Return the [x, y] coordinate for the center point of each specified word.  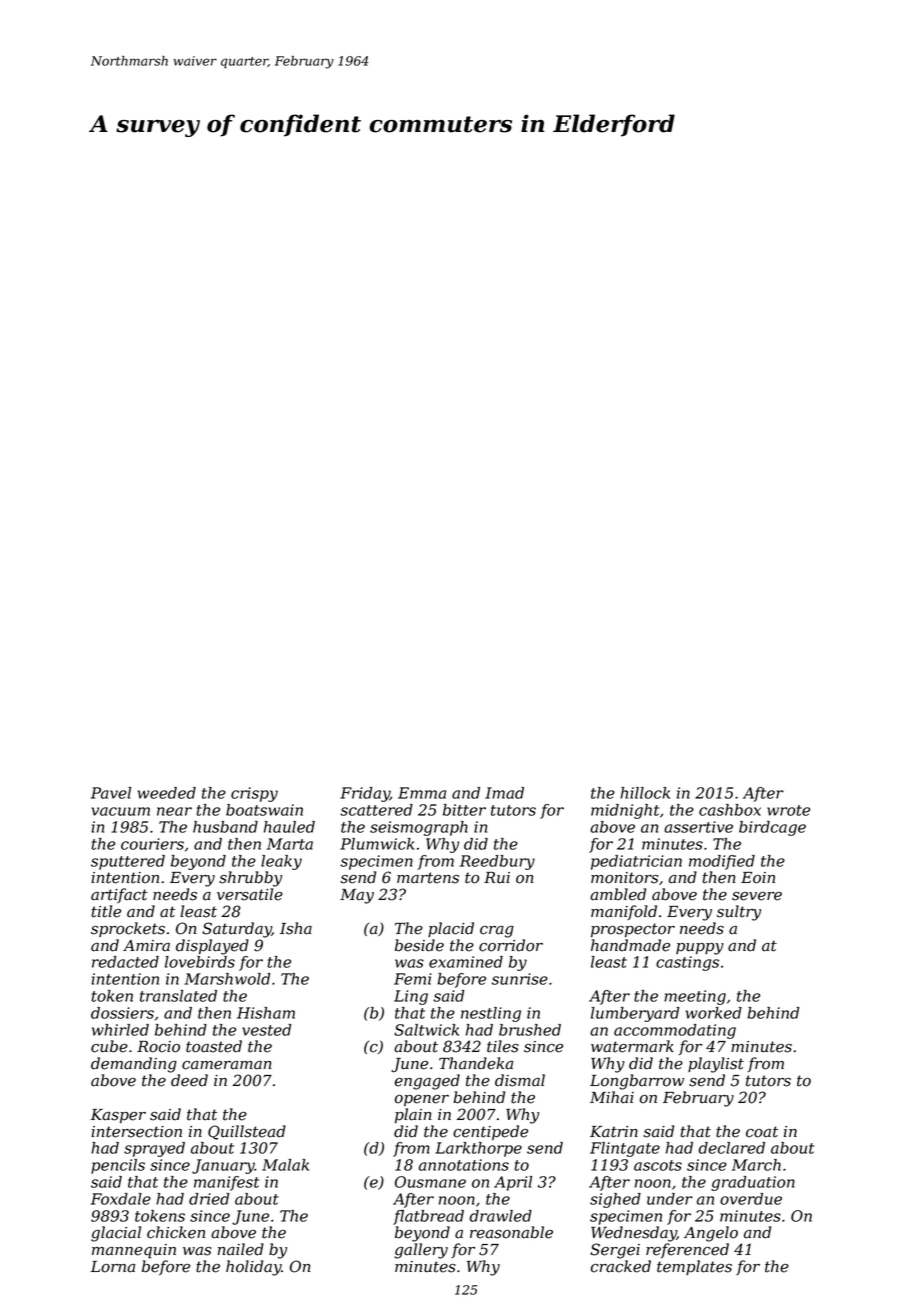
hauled [289, 827]
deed [189, 1080]
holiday [253, 1268]
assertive [698, 827]
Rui [497, 878]
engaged [427, 1082]
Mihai [612, 1097]
